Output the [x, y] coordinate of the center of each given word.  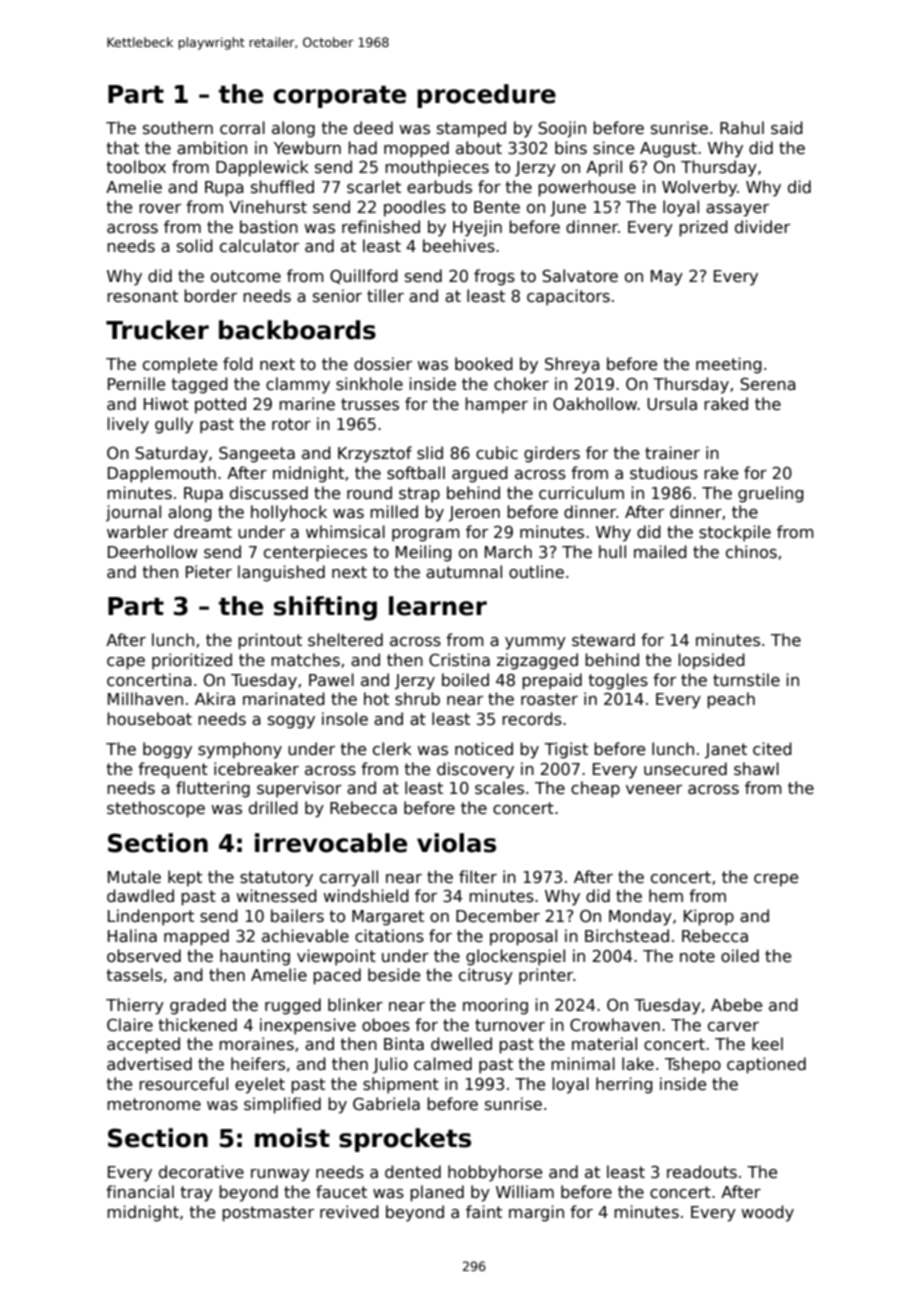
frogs [494, 277]
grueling [771, 494]
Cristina [459, 660]
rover [160, 208]
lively [128, 425]
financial [140, 1192]
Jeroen [474, 514]
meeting [729, 365]
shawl [756, 769]
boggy [167, 750]
